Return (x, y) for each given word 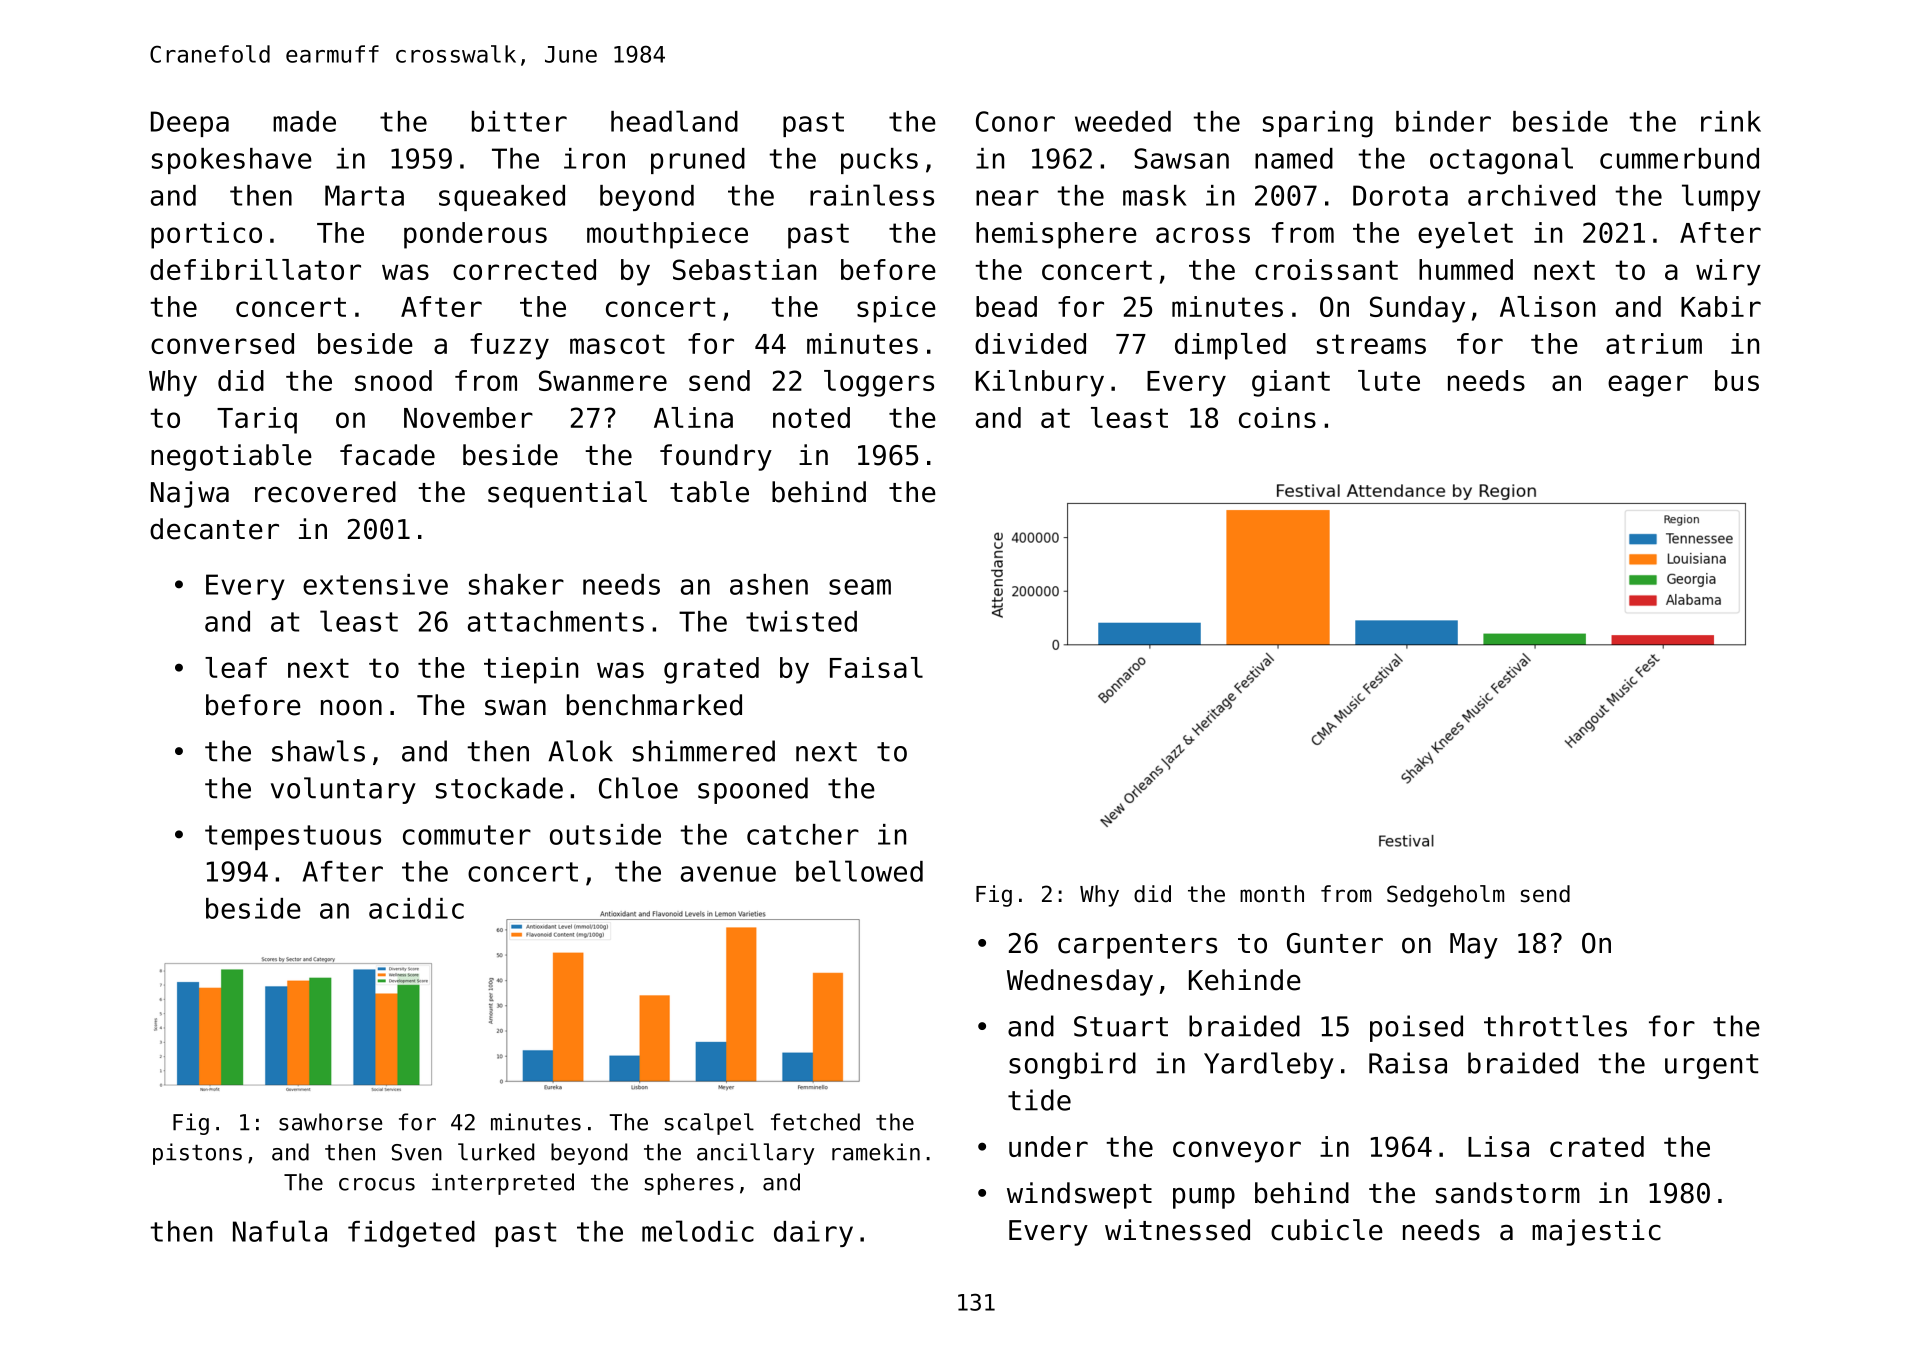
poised (1416, 1028)
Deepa (190, 124)
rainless (872, 195)
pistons (197, 1154)
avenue (728, 874)
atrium (1654, 343)
